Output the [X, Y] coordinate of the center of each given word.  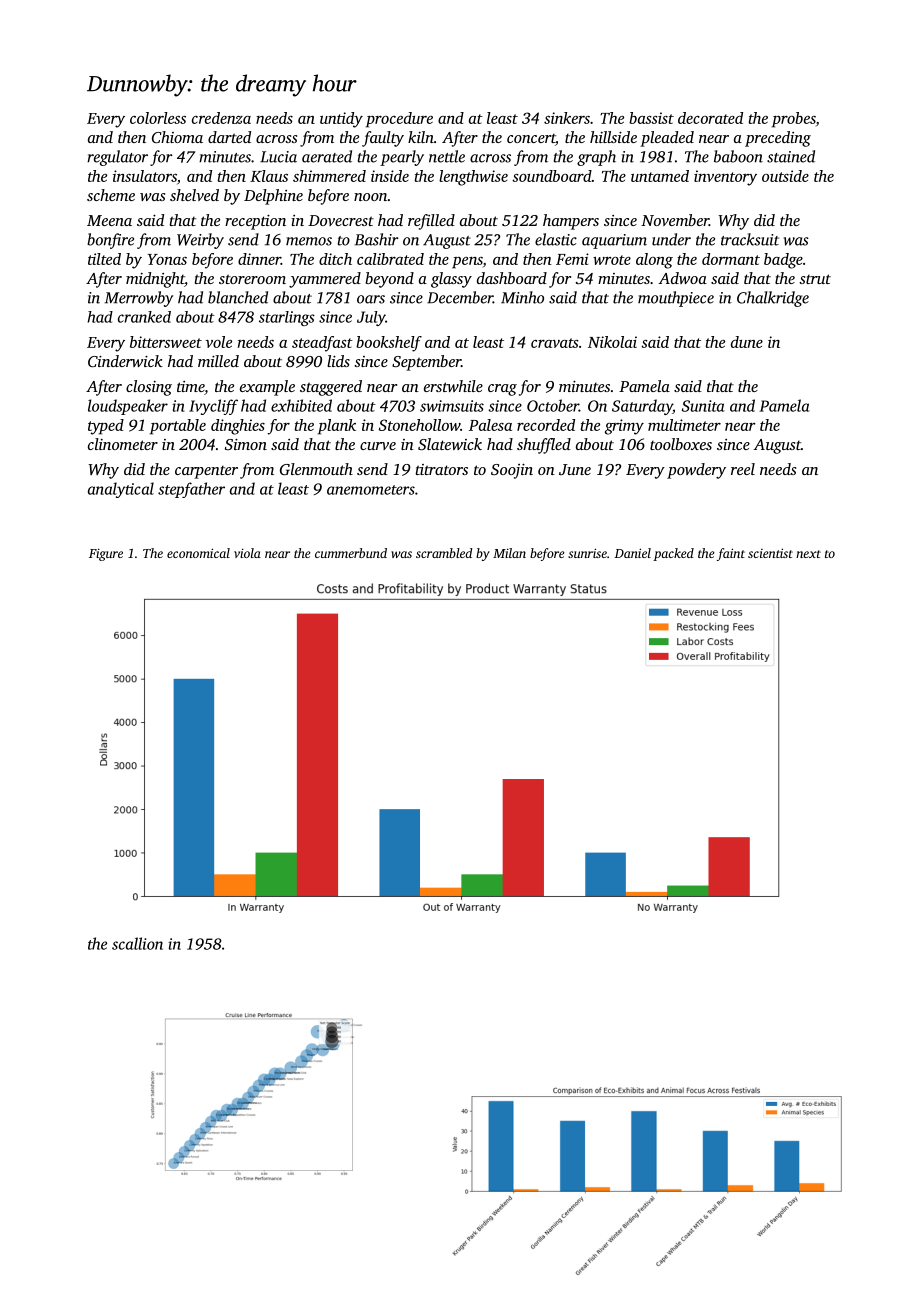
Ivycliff [213, 407]
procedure [399, 120]
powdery [696, 471]
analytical [121, 490]
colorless [158, 118]
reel [743, 469]
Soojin [512, 471]
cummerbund [351, 553]
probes [794, 120]
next [808, 554]
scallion [137, 943]
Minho [522, 297]
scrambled [444, 553]
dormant [731, 259]
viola [247, 553]
